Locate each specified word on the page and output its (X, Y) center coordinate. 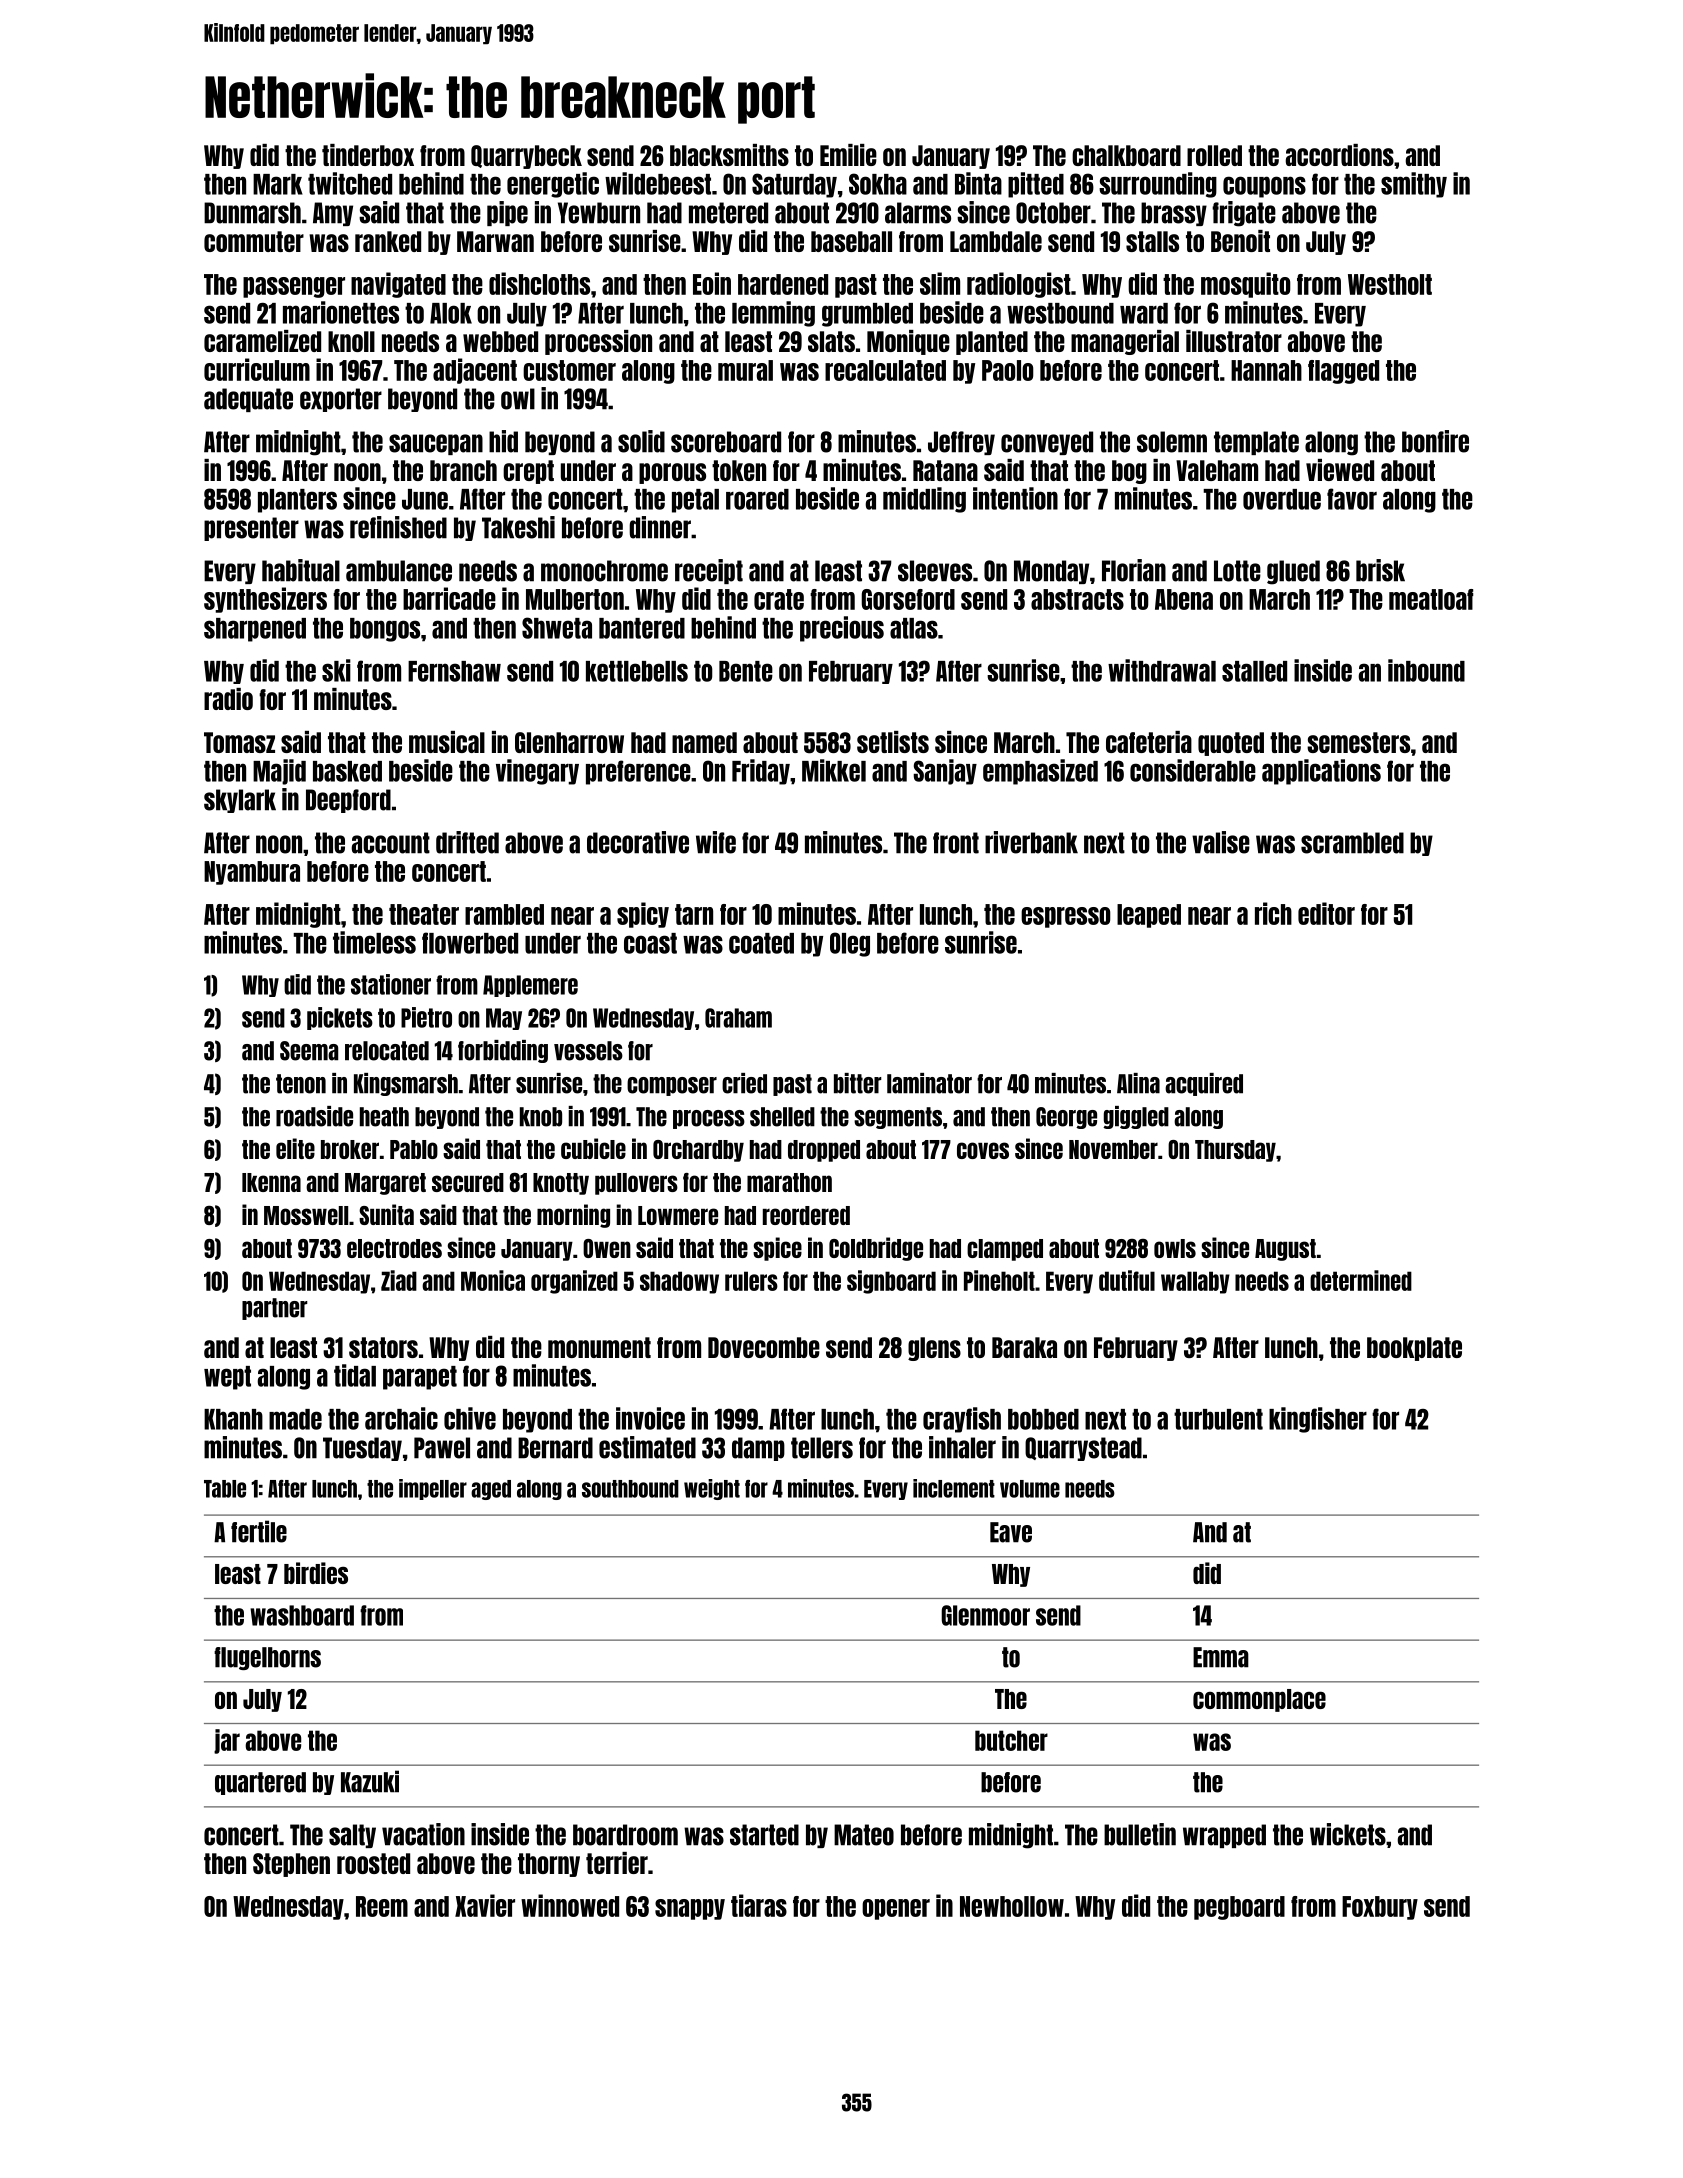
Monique (908, 342)
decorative (638, 842)
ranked (388, 241)
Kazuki (370, 1781)
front (956, 843)
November (1113, 1149)
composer (672, 1086)
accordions (1340, 155)
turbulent (1218, 1419)
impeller (433, 1489)
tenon (301, 1084)
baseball (851, 241)
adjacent (475, 371)
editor (1326, 913)
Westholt (1390, 284)
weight (712, 1489)
